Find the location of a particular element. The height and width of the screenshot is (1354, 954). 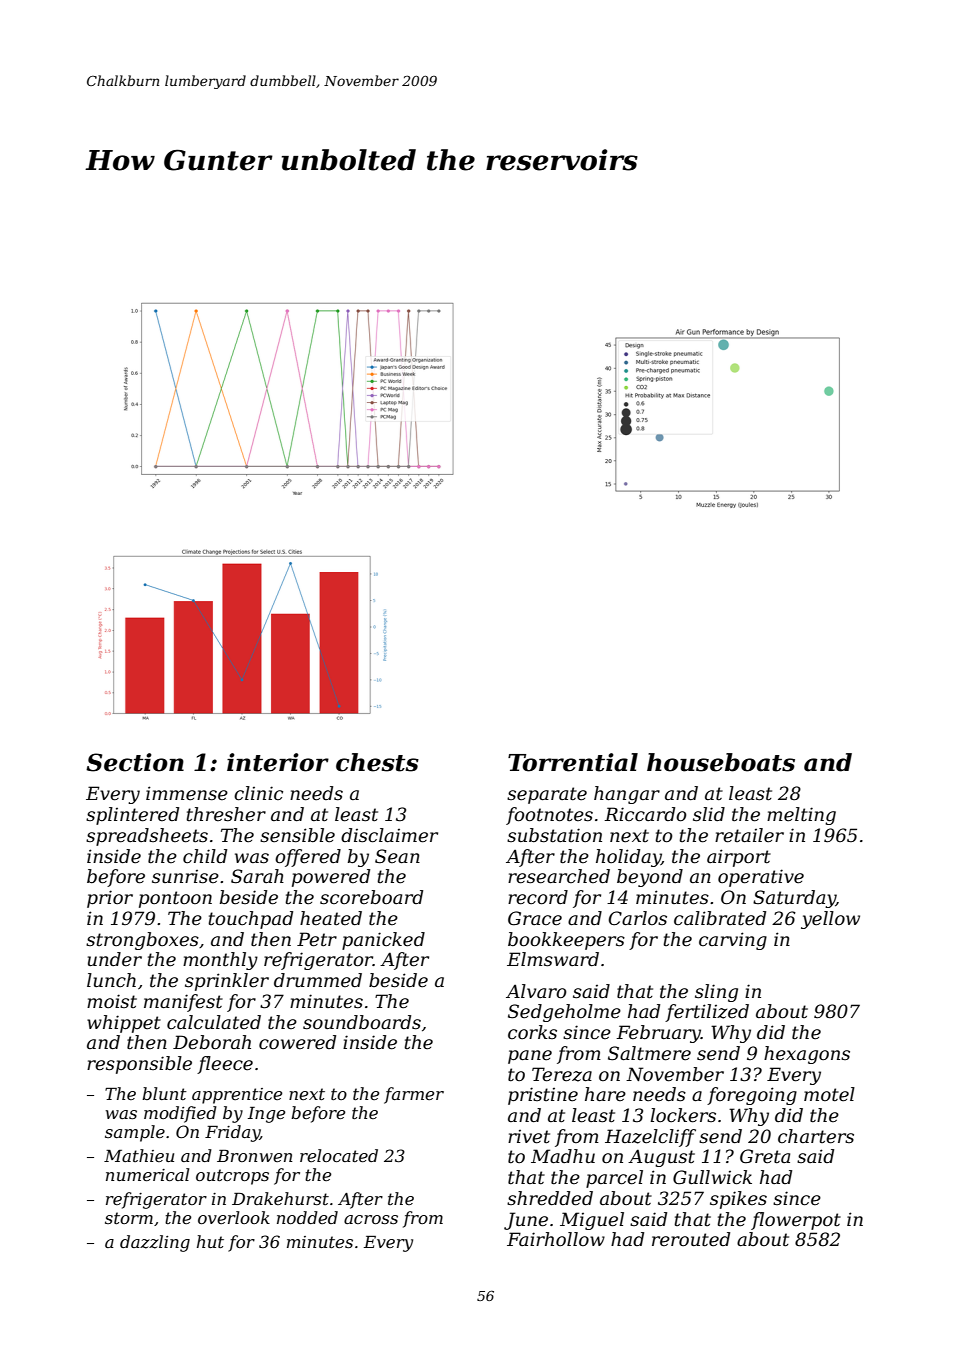

strongboxes is located at coordinates (142, 941).
